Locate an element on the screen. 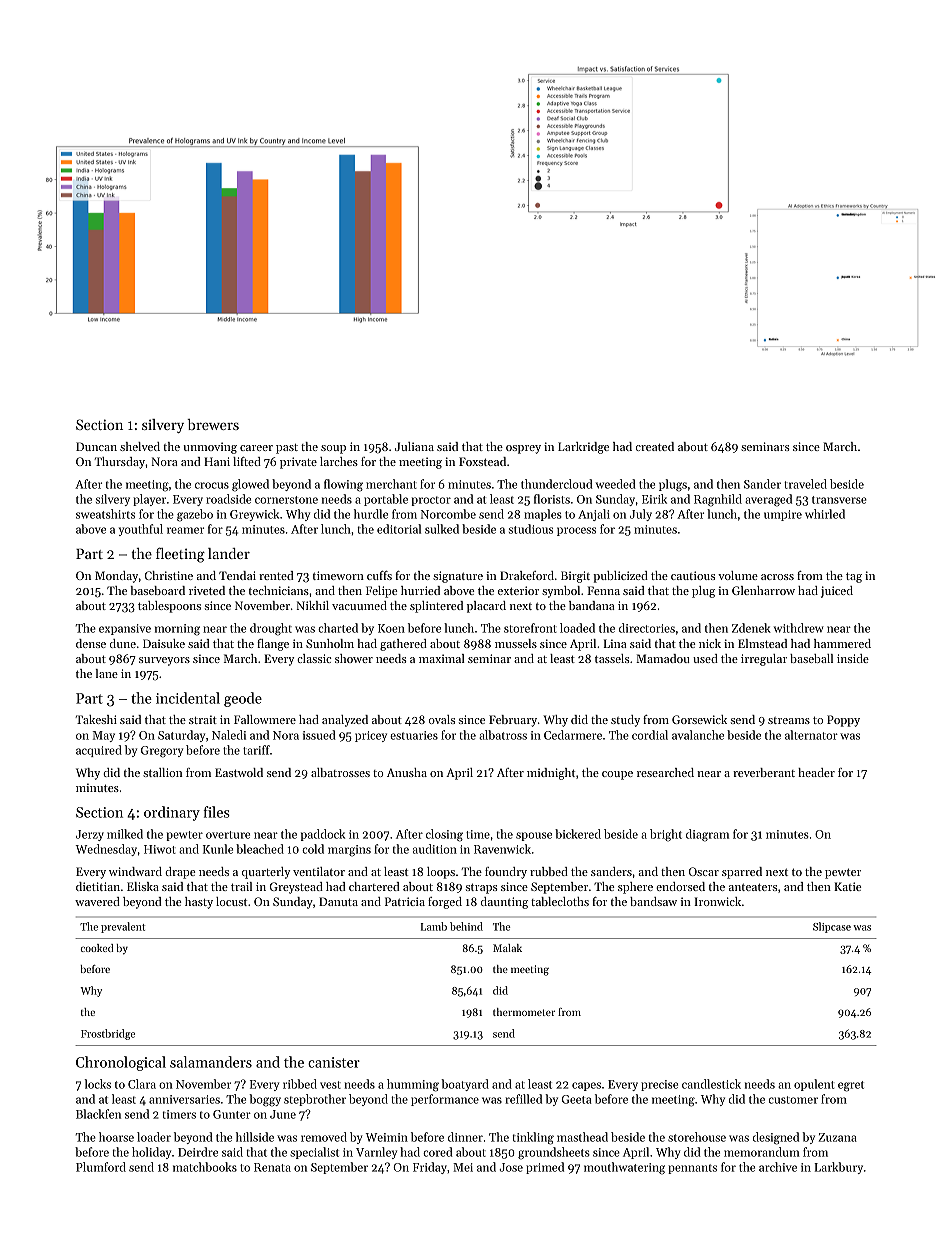 The image size is (952, 1233). matchbooks is located at coordinates (205, 1167).
